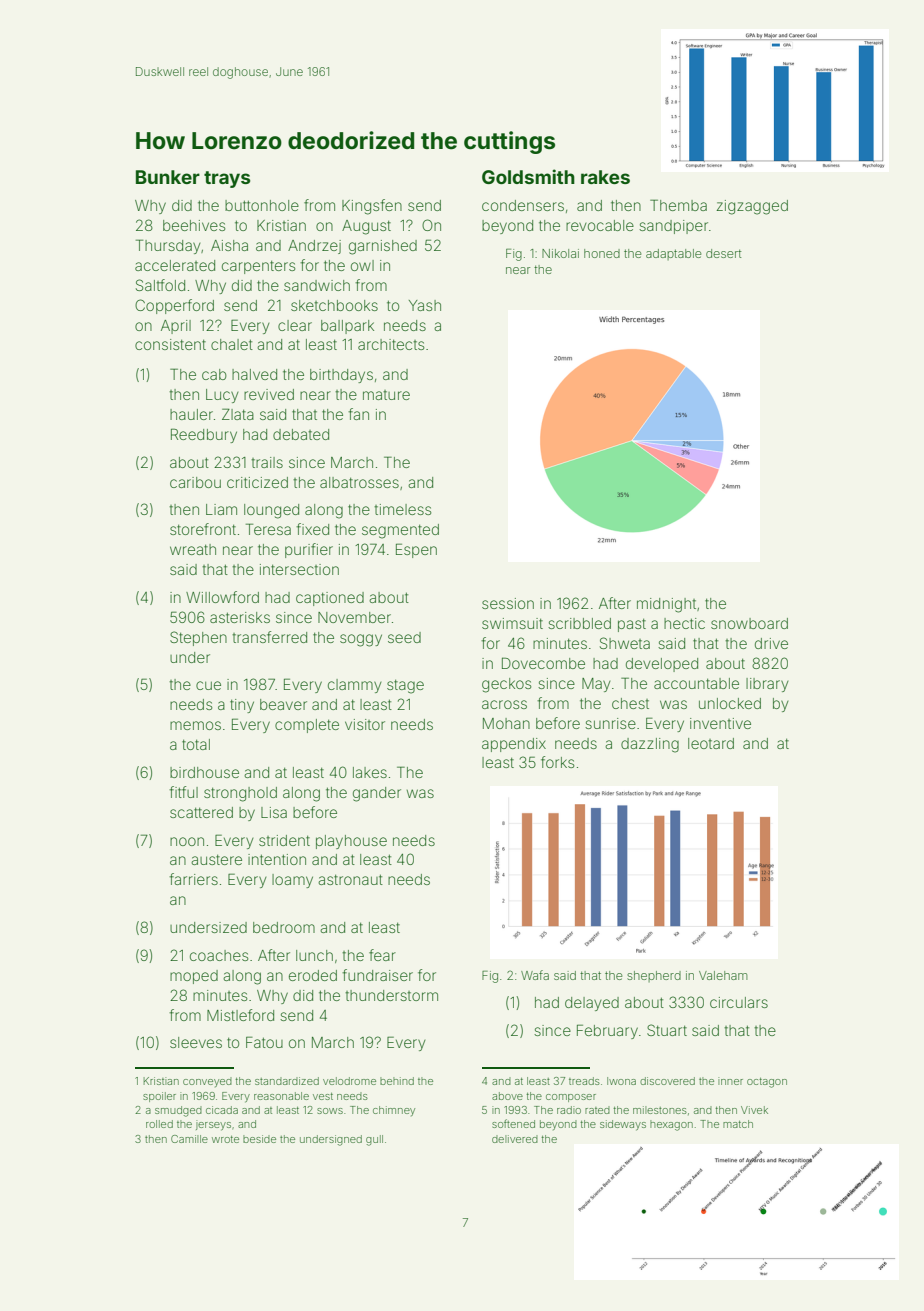 This document has width=924, height=1311. I want to click on mature, so click(386, 395).
